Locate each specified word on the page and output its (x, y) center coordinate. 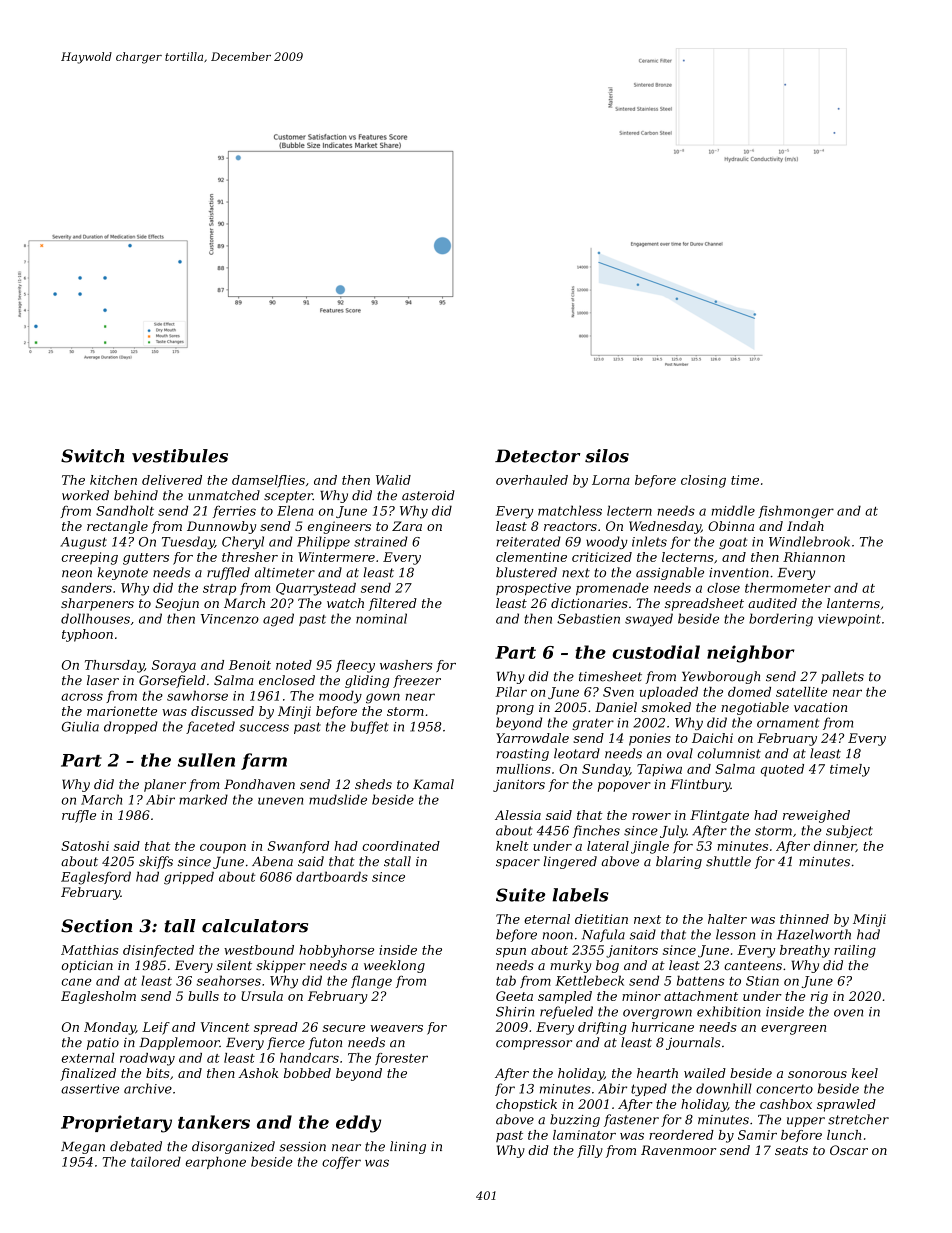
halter (727, 919)
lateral (608, 846)
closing (703, 481)
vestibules (180, 456)
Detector (537, 456)
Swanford (298, 847)
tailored (156, 1161)
